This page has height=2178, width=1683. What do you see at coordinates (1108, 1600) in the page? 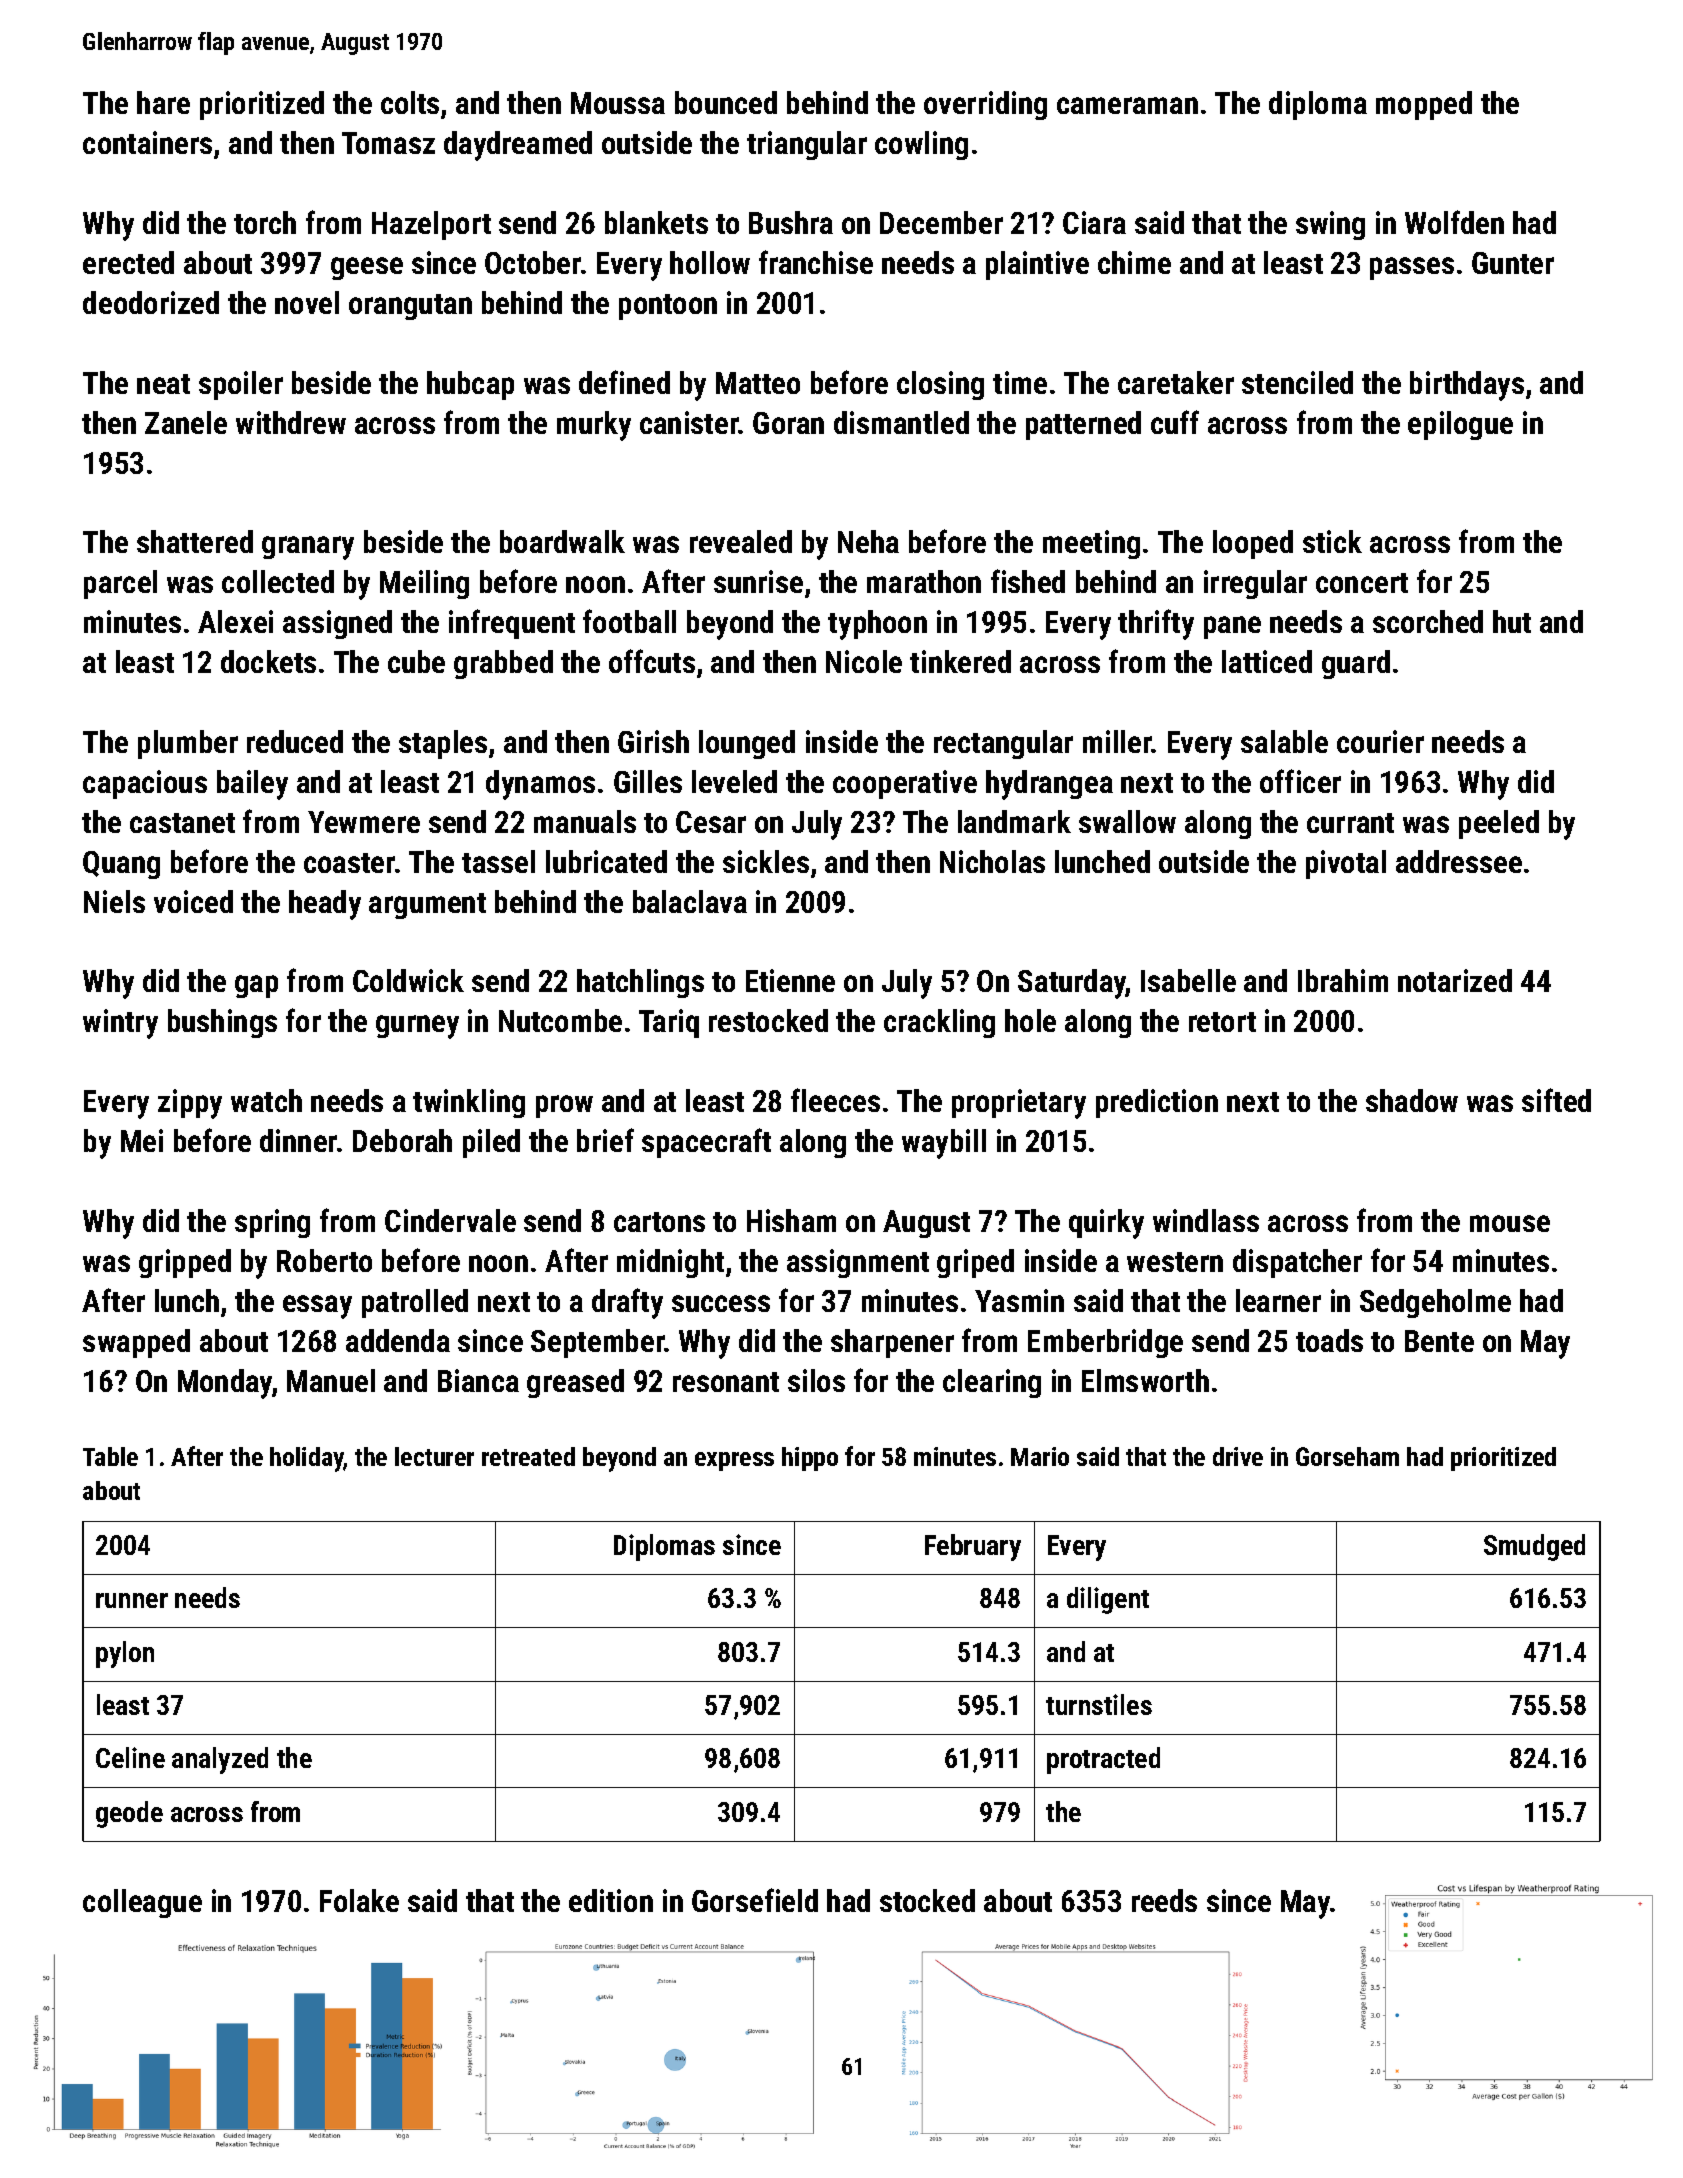
I see `diligent` at bounding box center [1108, 1600].
